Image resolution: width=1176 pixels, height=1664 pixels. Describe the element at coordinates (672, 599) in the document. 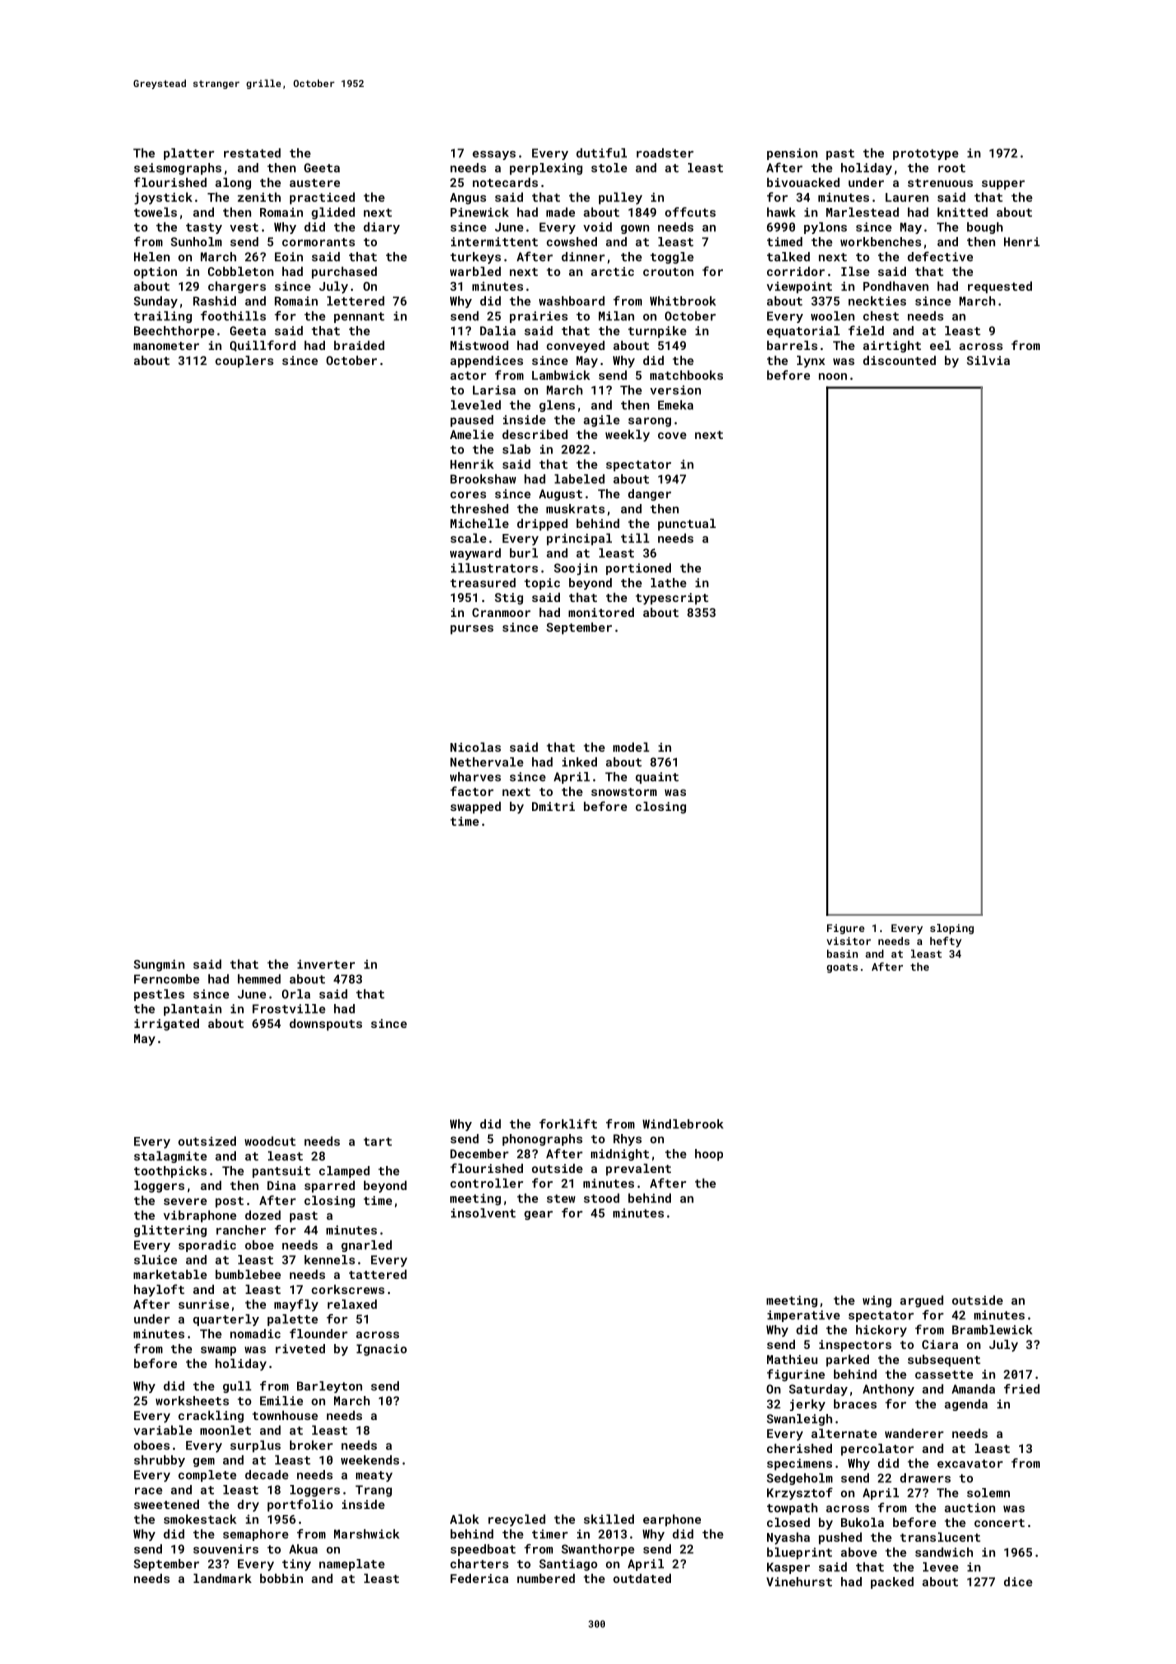

I see `typescript` at that location.
